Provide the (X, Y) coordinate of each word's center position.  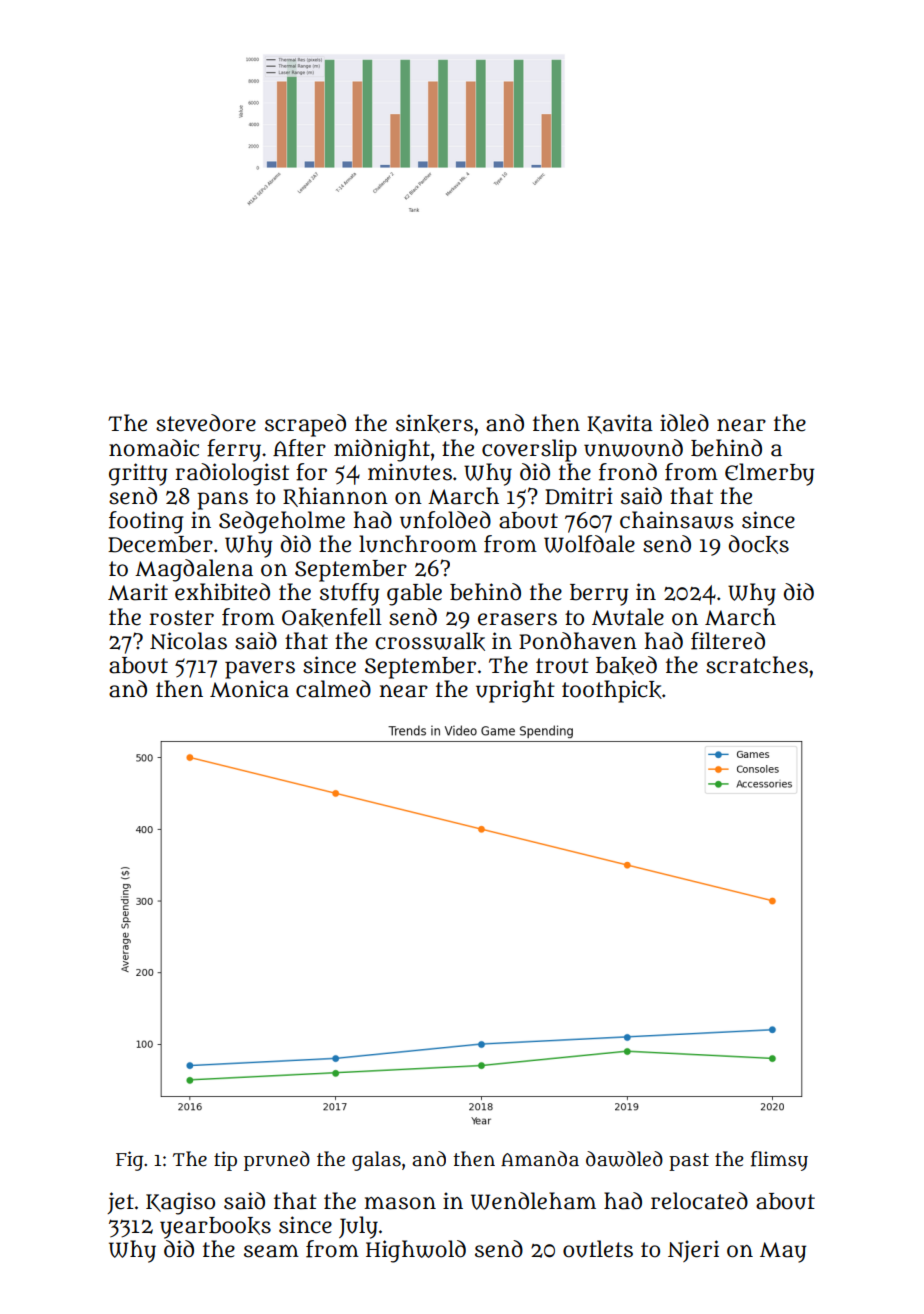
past (689, 1162)
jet (120, 1203)
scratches (757, 665)
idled (684, 423)
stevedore (206, 423)
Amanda (540, 1159)
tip (225, 1161)
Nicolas (188, 641)
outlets (598, 1249)
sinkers (434, 423)
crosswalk (430, 641)
